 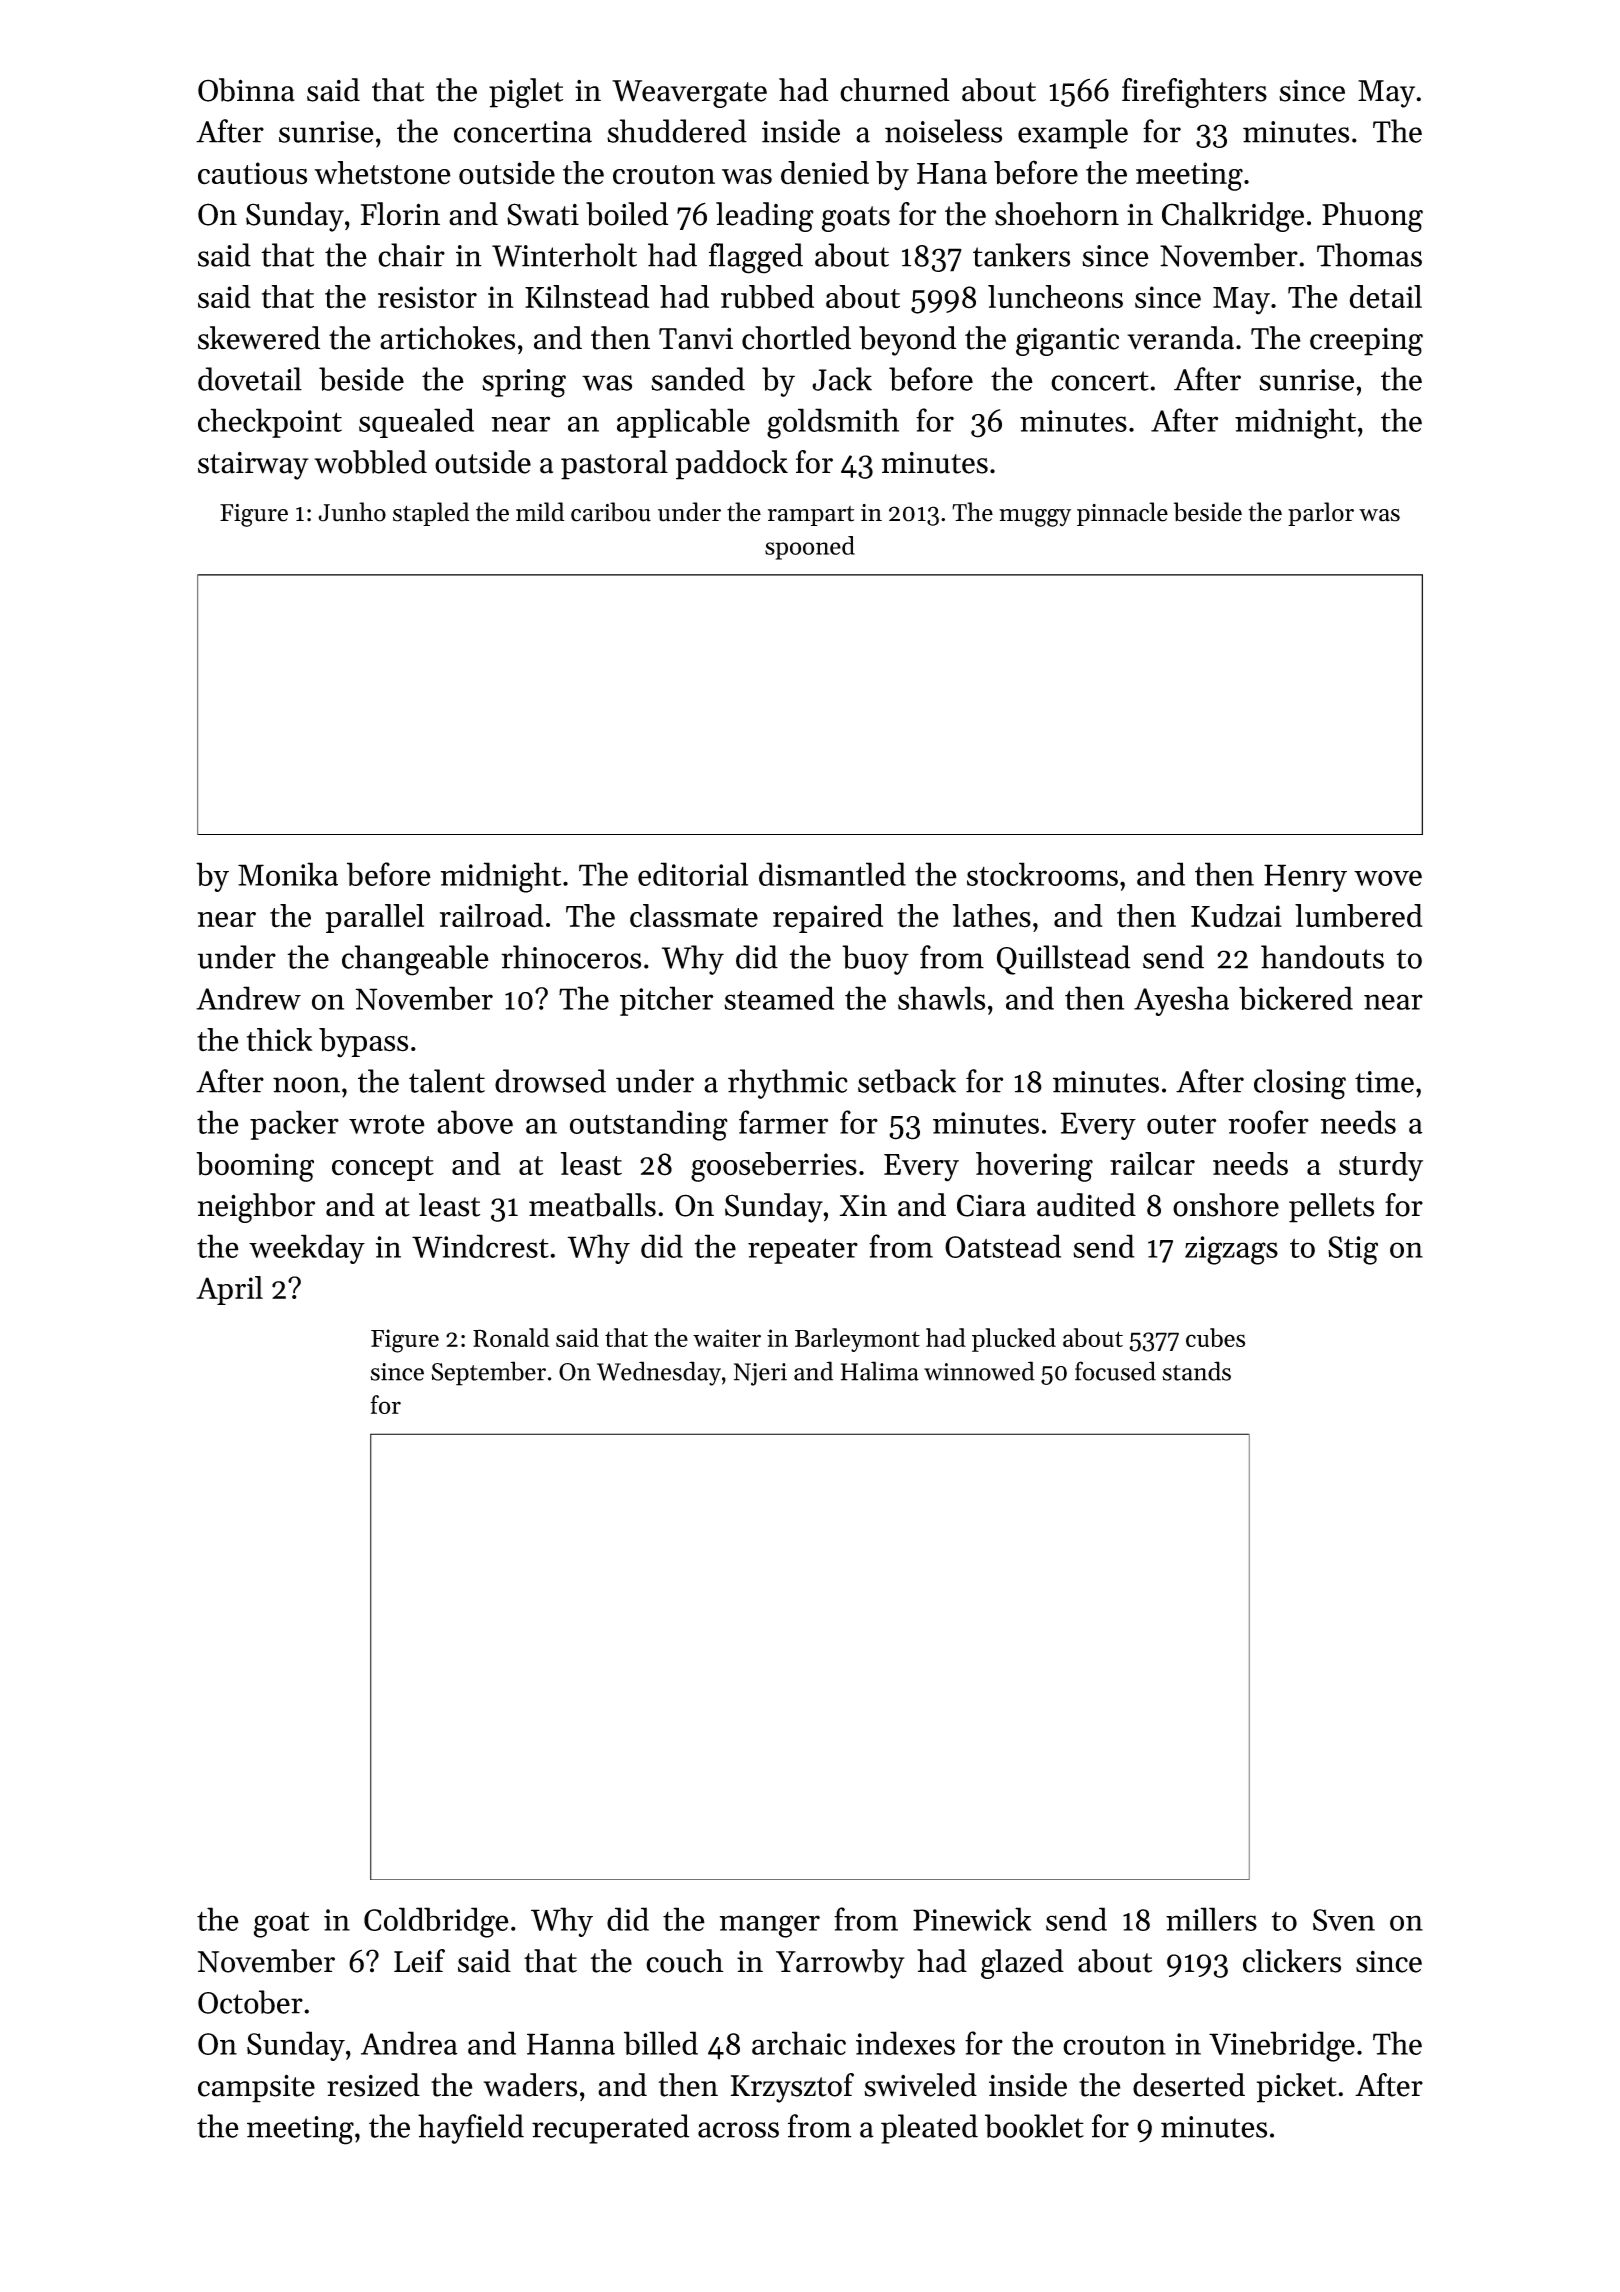 I want to click on billed, so click(x=661, y=2043).
